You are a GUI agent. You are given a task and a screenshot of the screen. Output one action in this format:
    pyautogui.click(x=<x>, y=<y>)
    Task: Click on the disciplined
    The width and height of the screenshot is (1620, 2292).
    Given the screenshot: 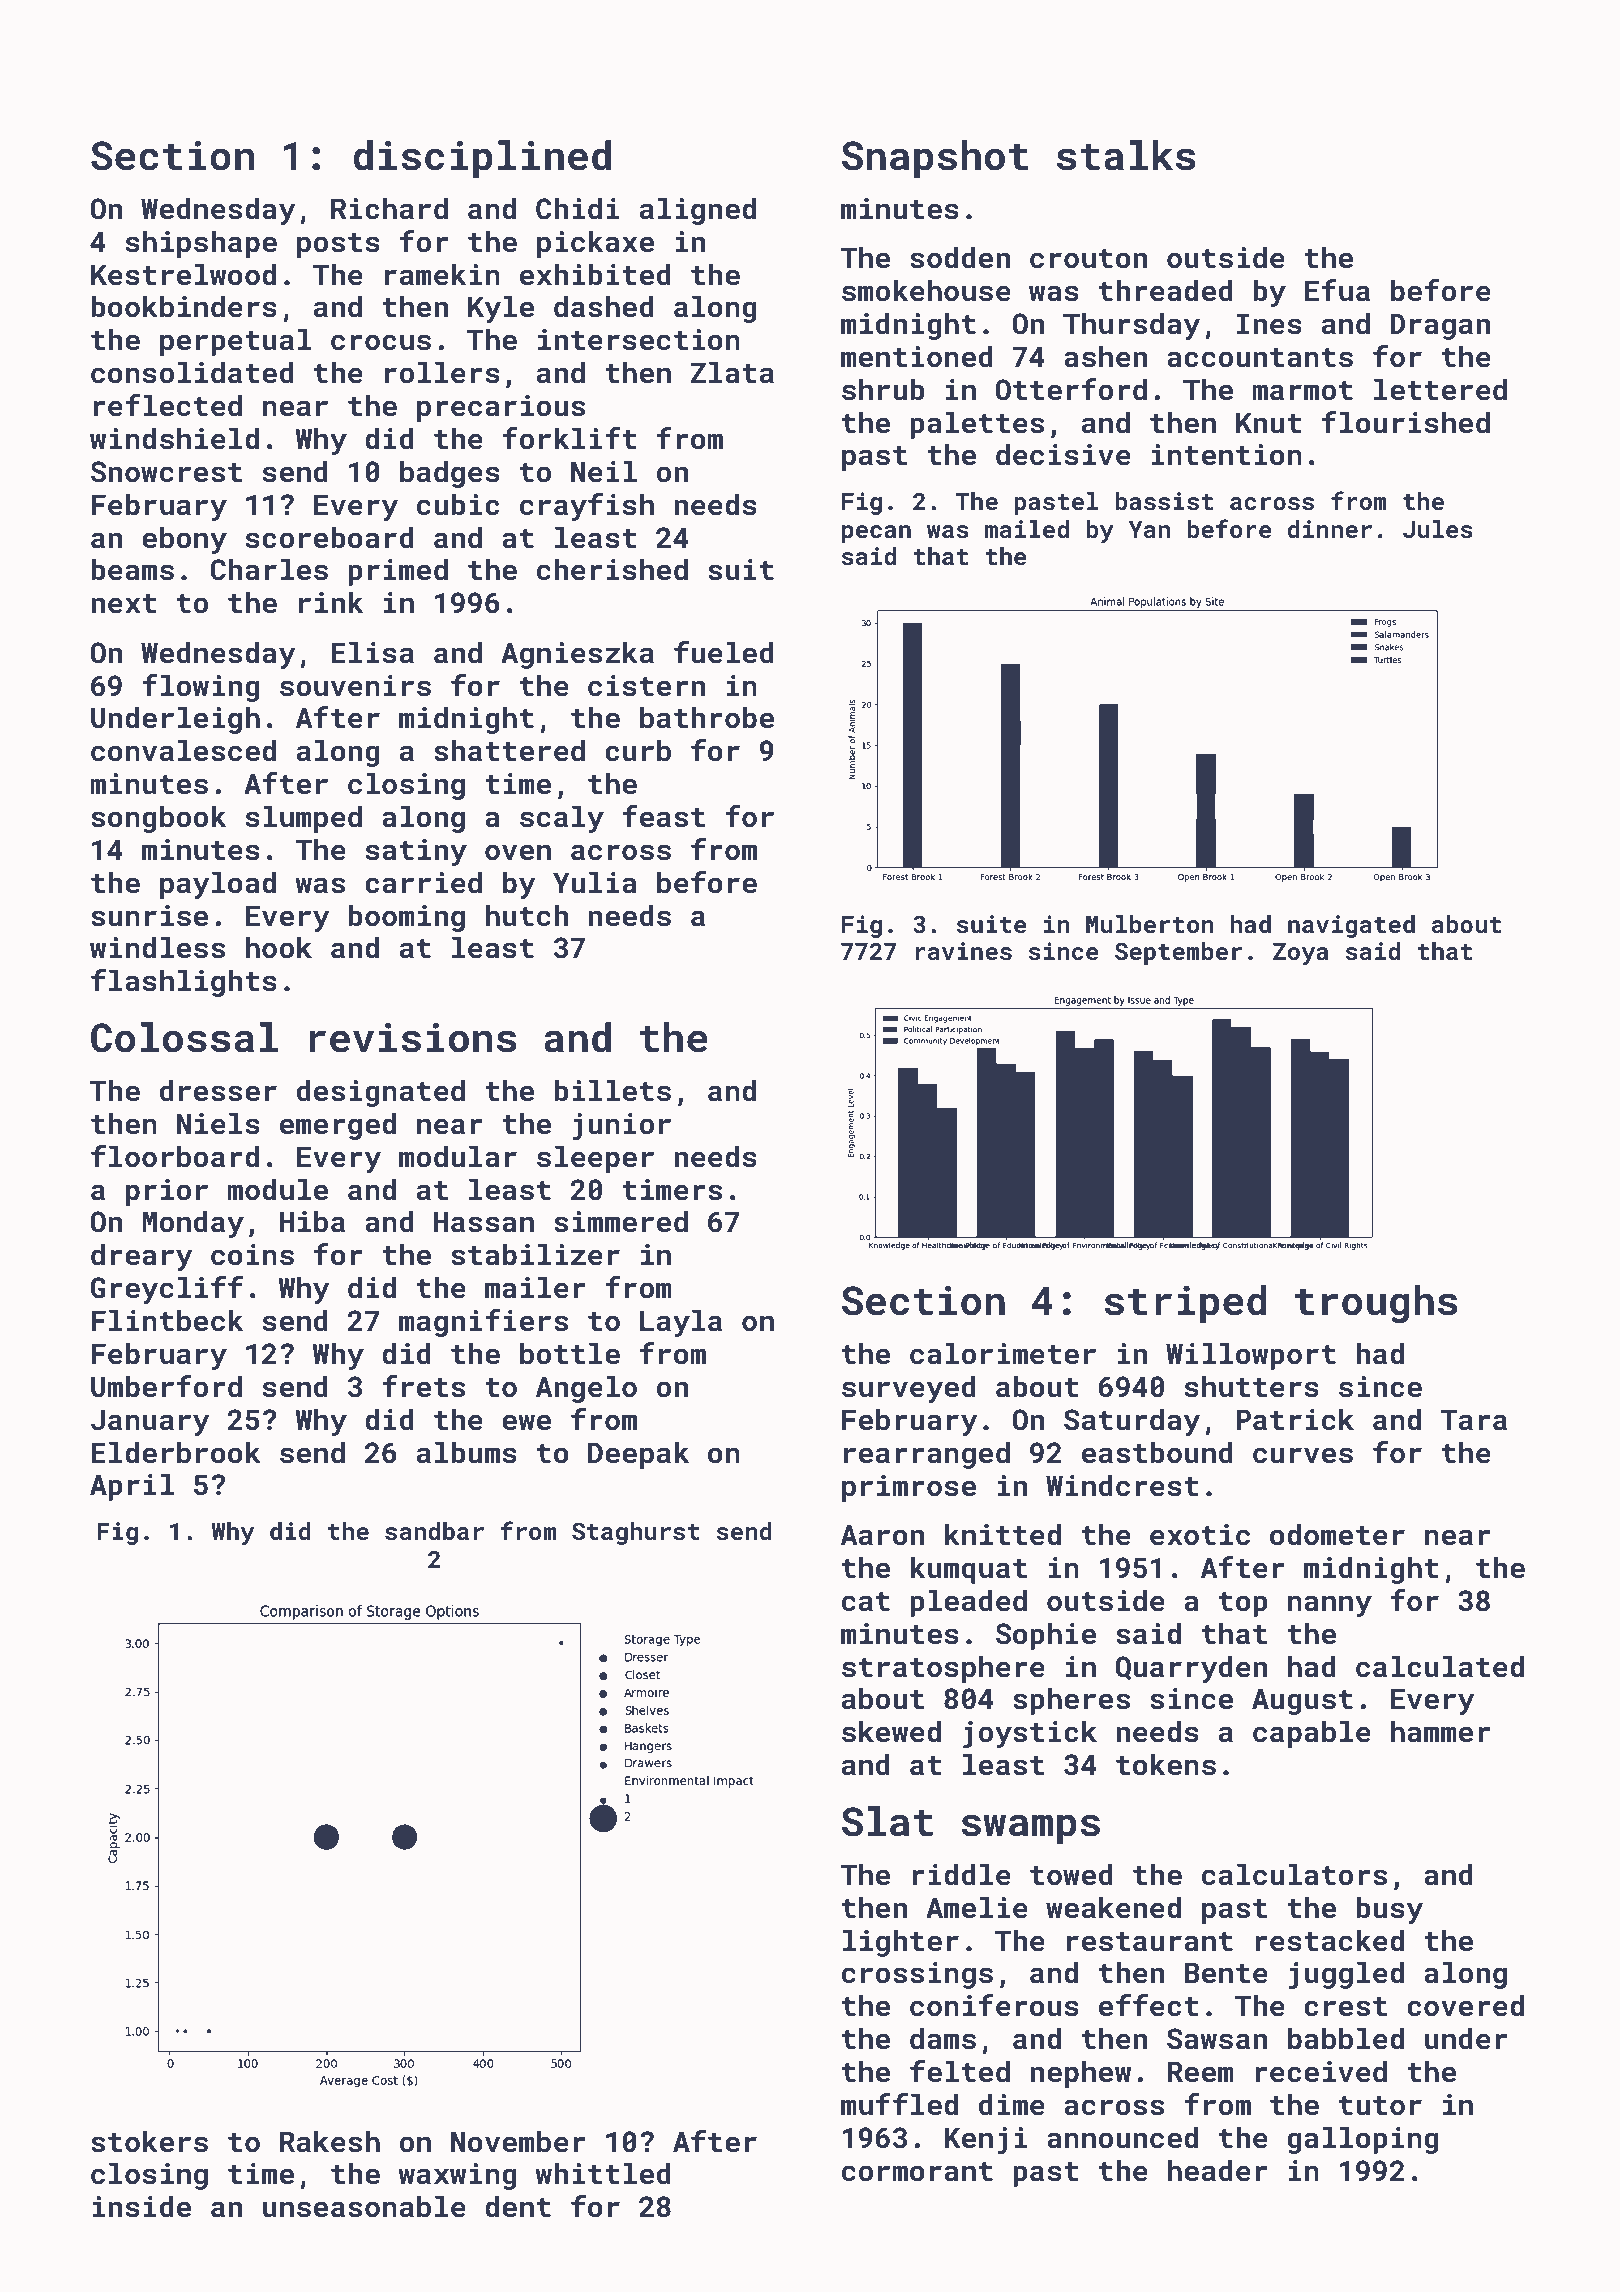 What is the action you would take?
    pyautogui.click(x=482, y=159)
